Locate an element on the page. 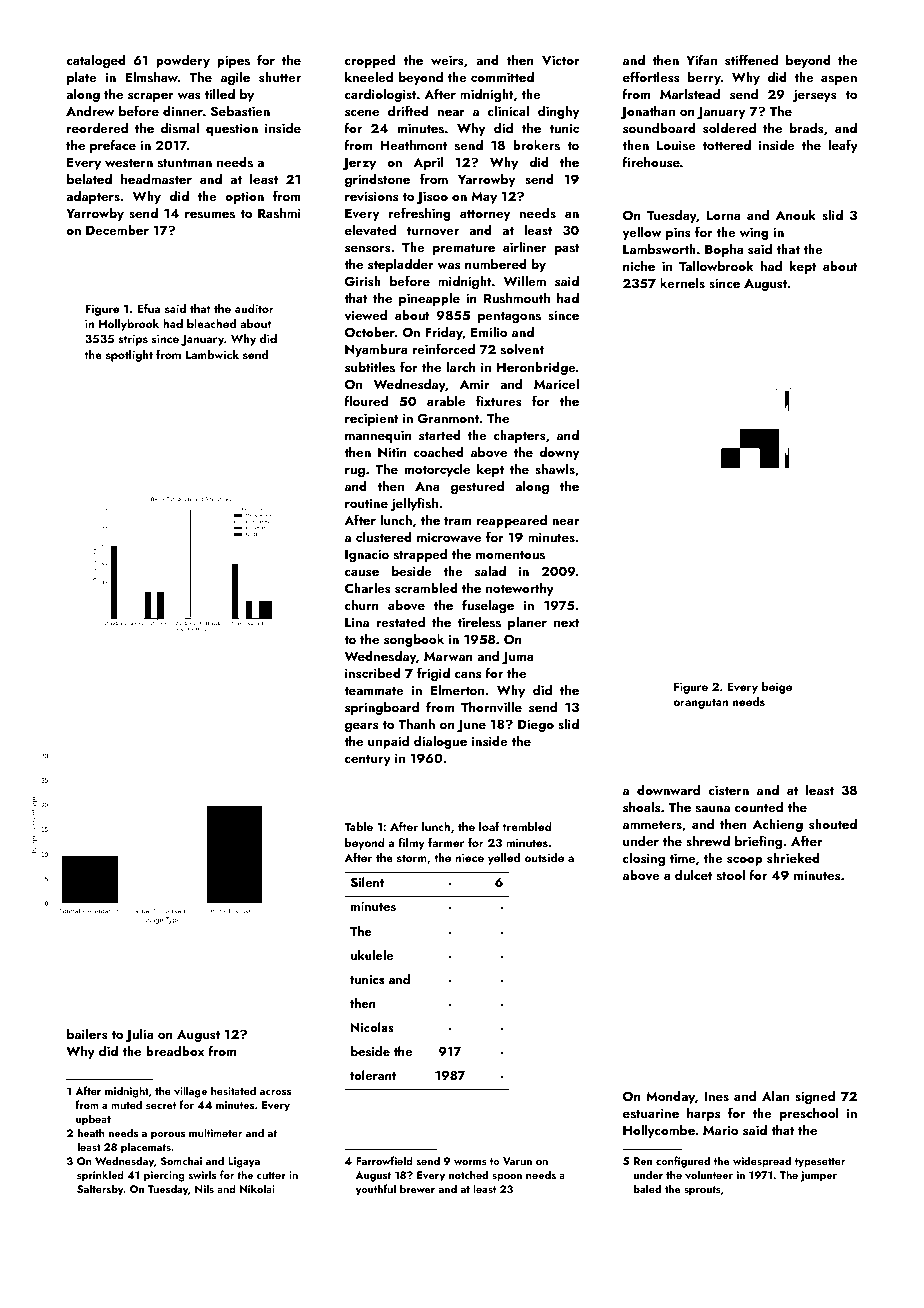 This image has height=1308, width=924. Emilio is located at coordinates (489, 331).
